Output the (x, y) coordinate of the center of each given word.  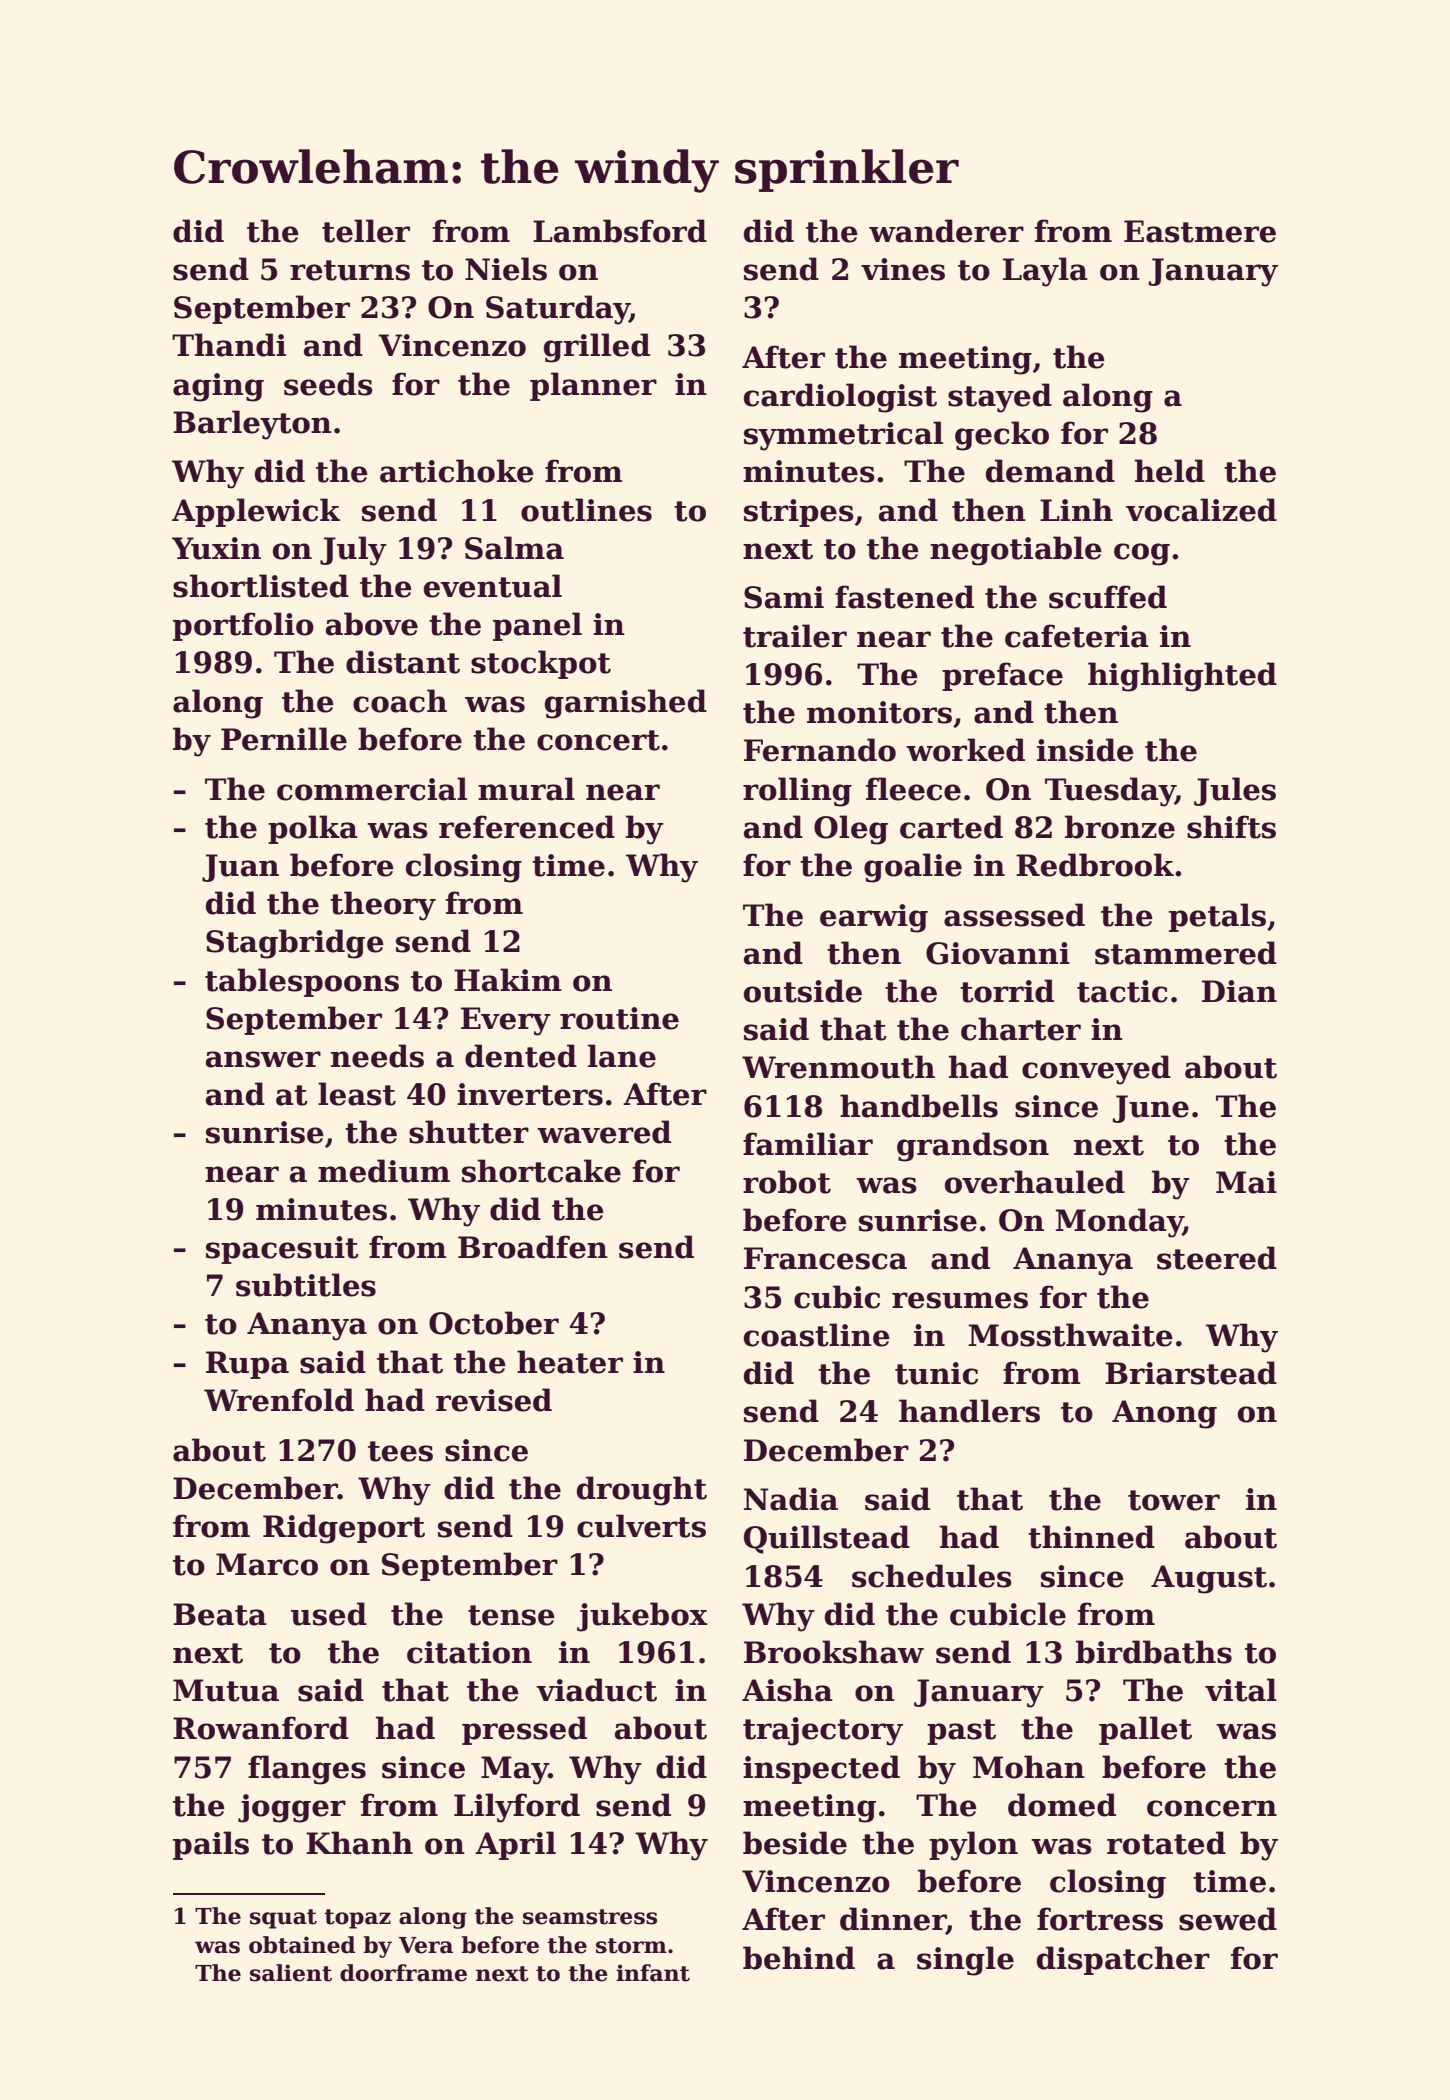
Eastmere (1200, 231)
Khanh (359, 1843)
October (494, 1323)
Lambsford (620, 231)
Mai (1246, 1182)
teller (366, 231)
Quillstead (827, 1539)
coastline (817, 1335)
